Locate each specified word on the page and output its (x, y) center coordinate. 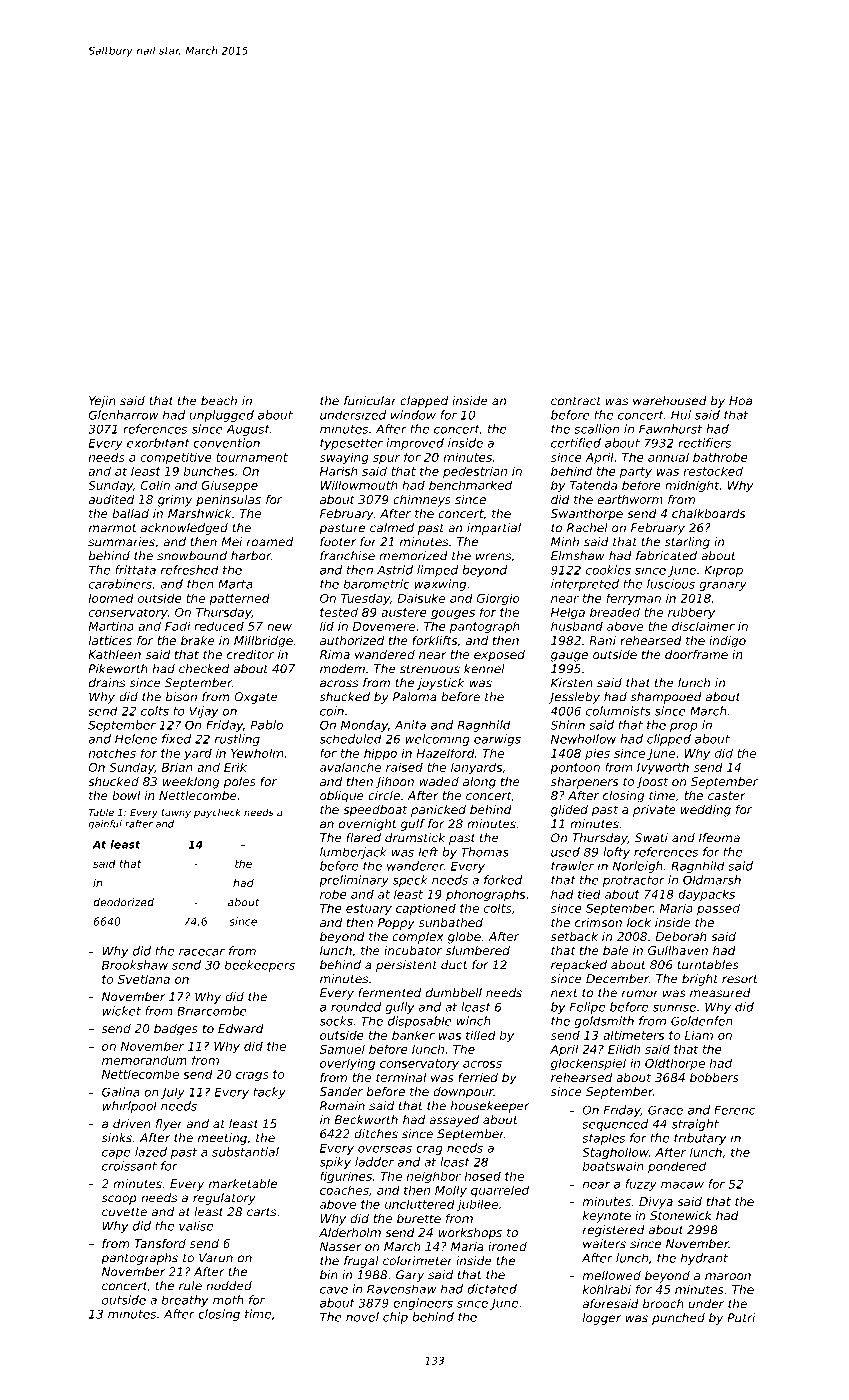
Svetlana (144, 979)
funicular (370, 401)
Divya (656, 1203)
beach (219, 401)
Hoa (740, 401)
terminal (401, 1077)
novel (362, 1317)
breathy (185, 1301)
